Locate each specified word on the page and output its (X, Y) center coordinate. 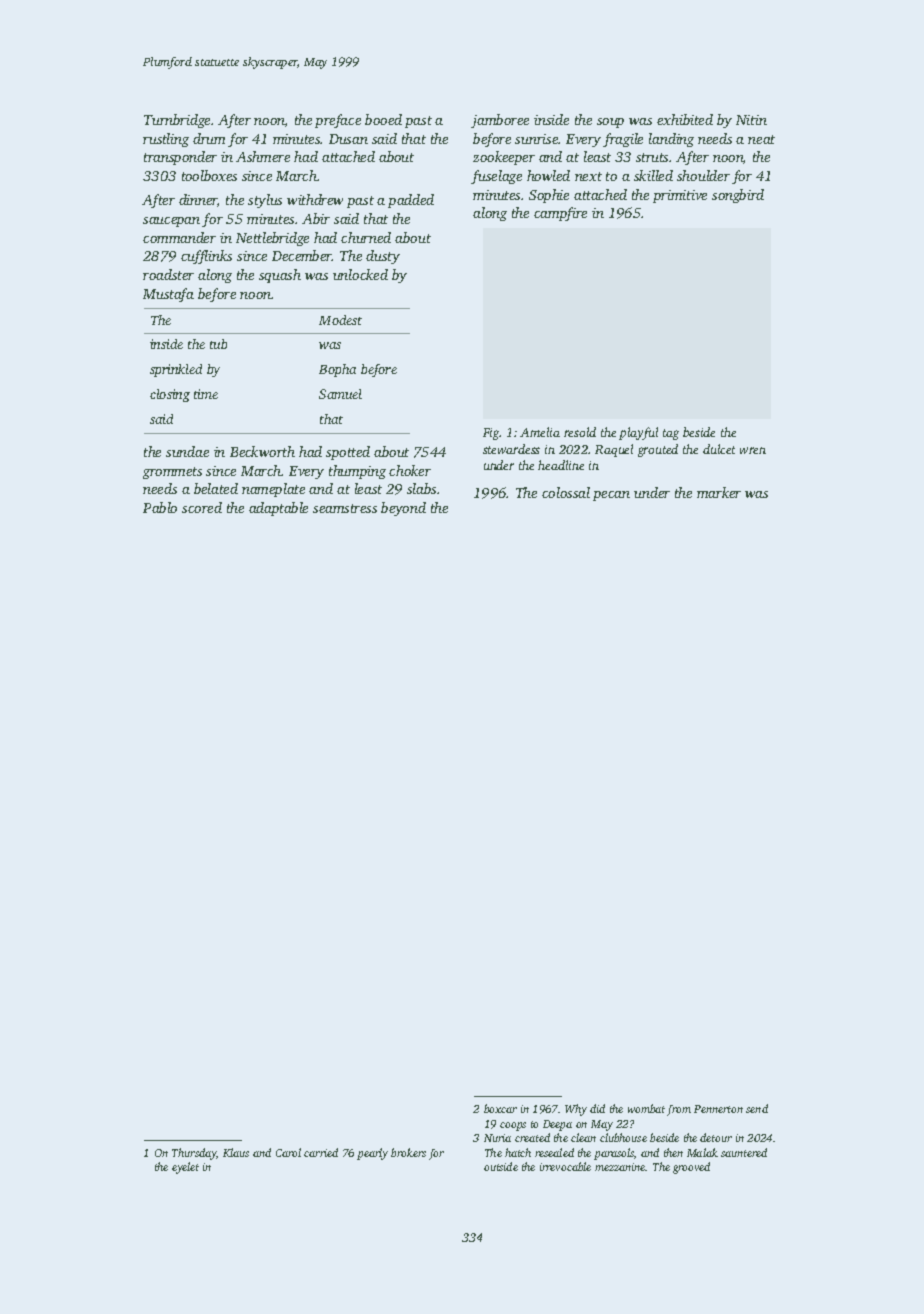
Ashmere (263, 156)
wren (753, 450)
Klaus (236, 1152)
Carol (288, 1152)
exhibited (685, 119)
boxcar (500, 1108)
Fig (491, 434)
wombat (646, 1108)
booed (383, 119)
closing (170, 395)
